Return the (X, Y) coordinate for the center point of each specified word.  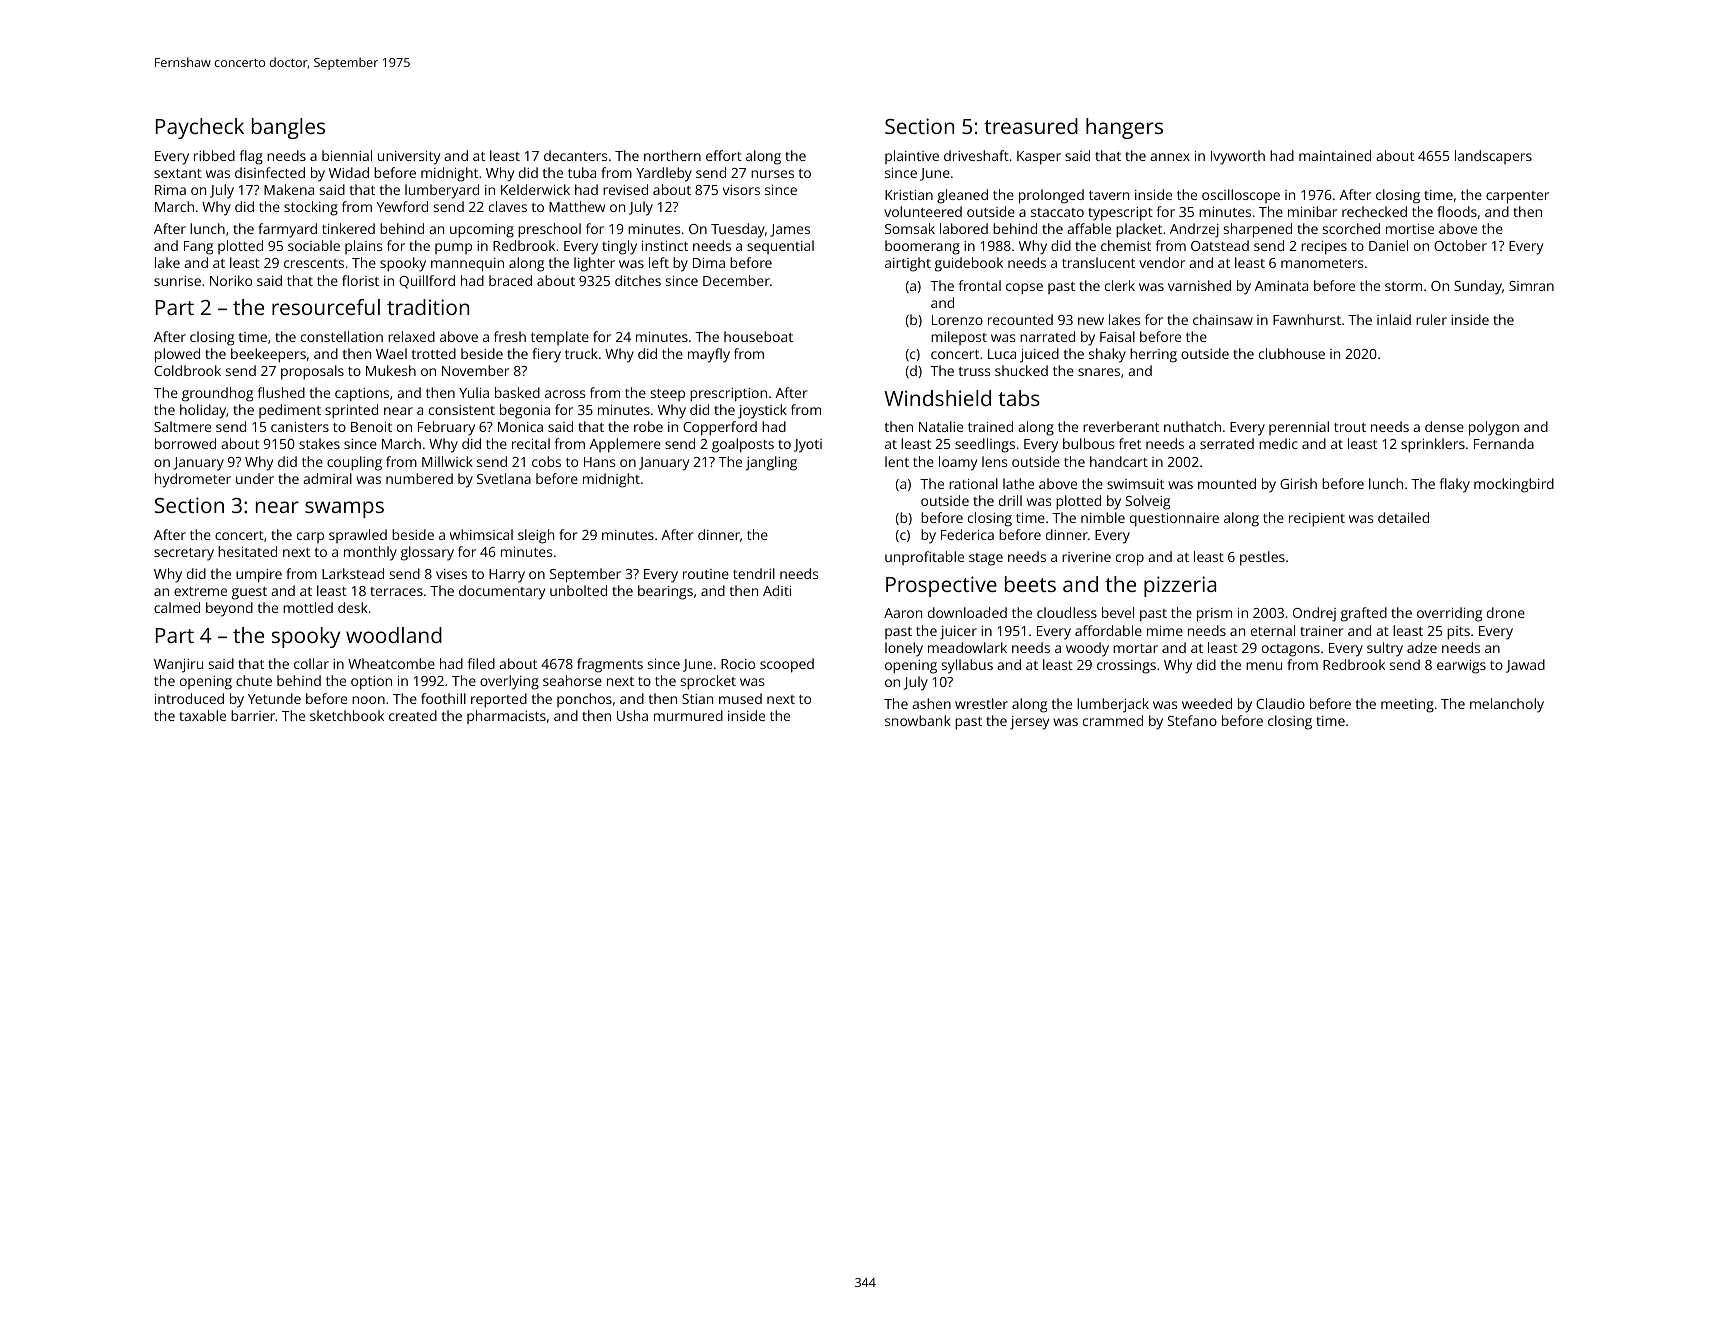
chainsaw (1223, 319)
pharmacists (506, 717)
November (475, 370)
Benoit (371, 427)
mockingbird (1514, 485)
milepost (959, 338)
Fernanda (1504, 443)
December (736, 280)
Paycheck (200, 128)
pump (453, 248)
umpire (259, 576)
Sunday (1478, 287)
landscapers (1493, 157)
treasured (1031, 126)
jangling (771, 463)
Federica (967, 534)
